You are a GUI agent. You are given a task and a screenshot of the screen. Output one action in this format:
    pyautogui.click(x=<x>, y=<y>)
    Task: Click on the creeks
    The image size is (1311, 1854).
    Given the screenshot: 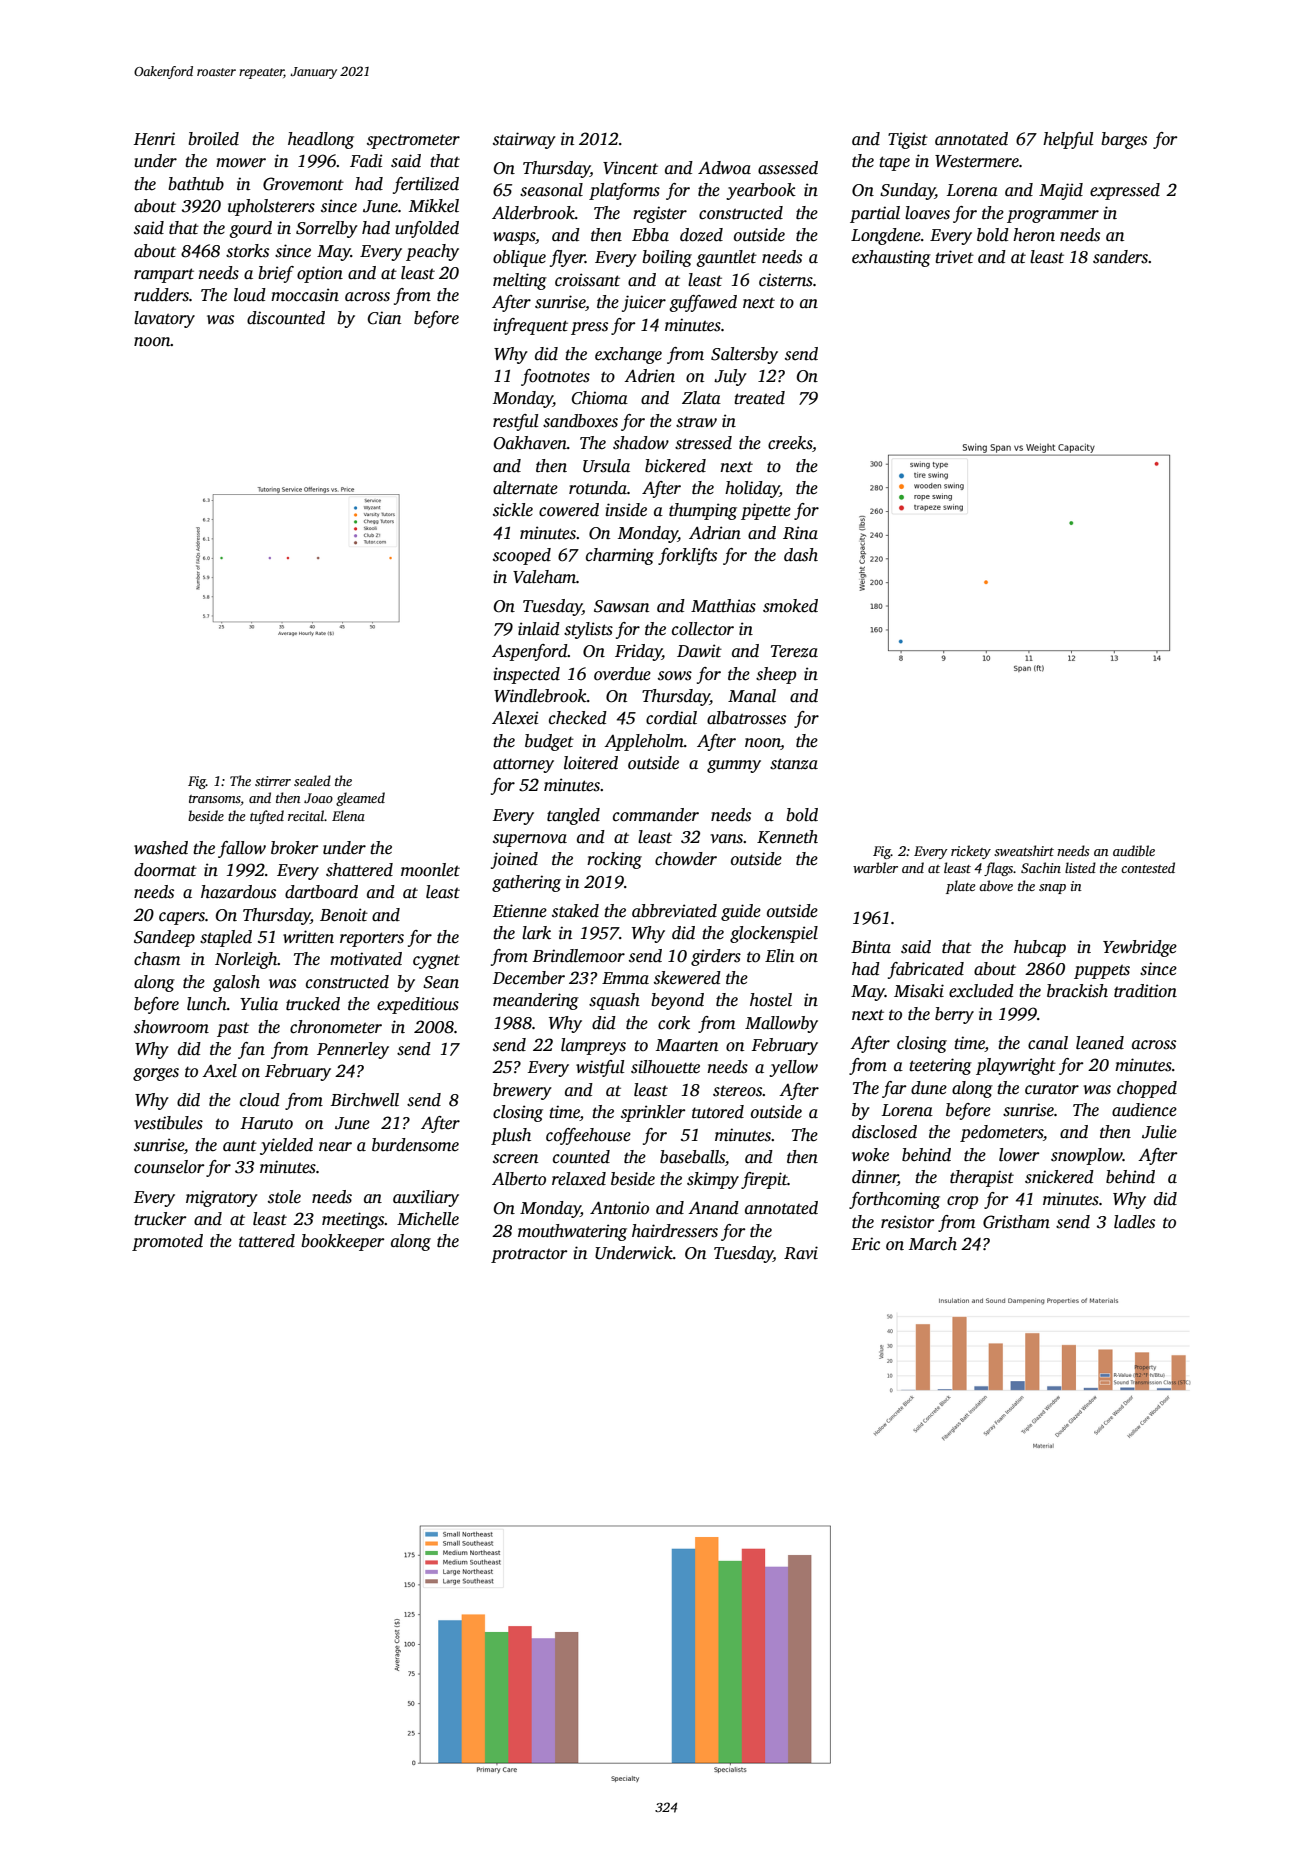 What is the action you would take?
    pyautogui.click(x=790, y=443)
